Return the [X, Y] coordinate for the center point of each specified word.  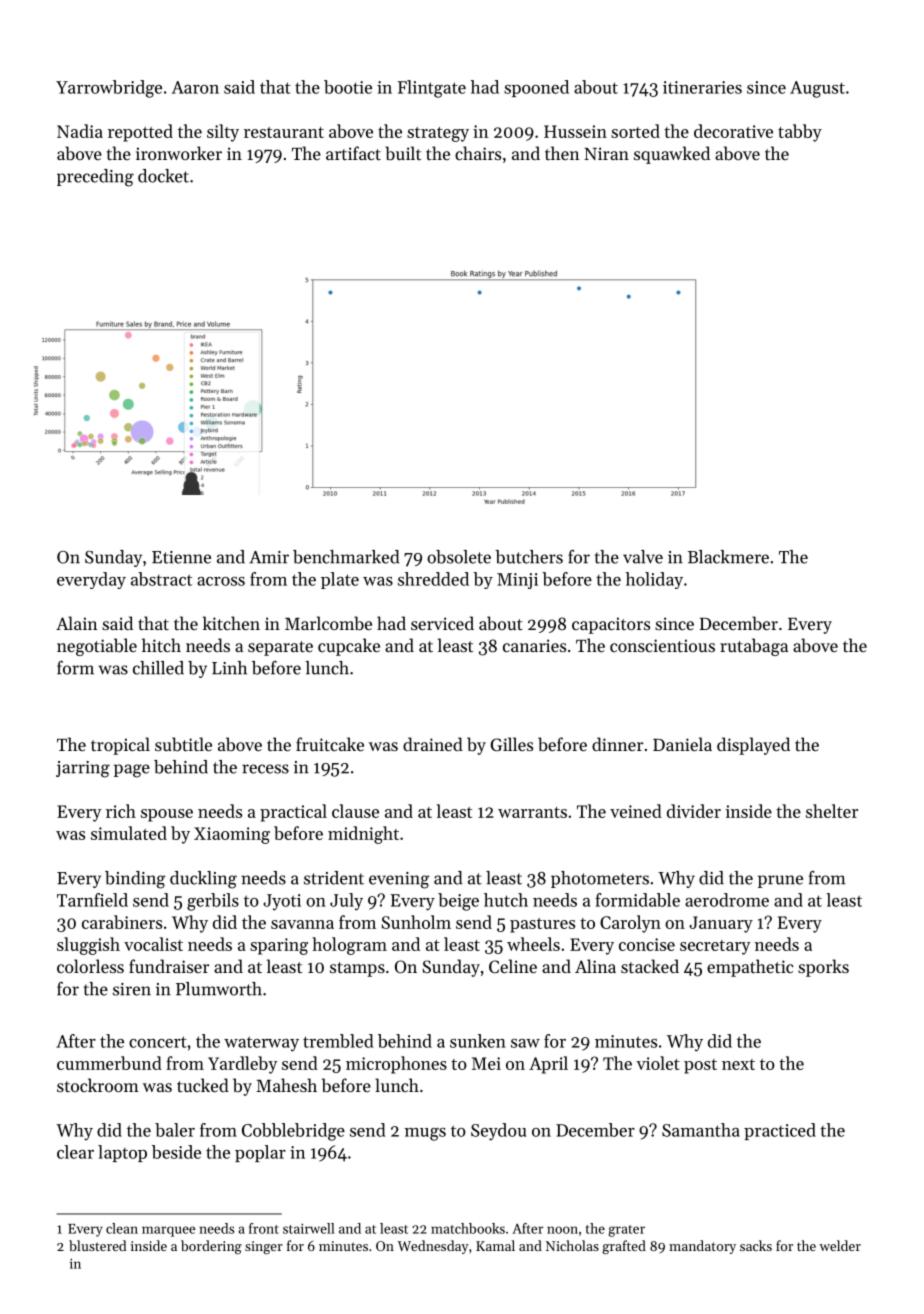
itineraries [702, 87]
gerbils [213, 902]
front [264, 1228]
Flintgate [431, 89]
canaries [534, 645]
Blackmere [728, 557]
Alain [77, 623]
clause [355, 811]
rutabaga [754, 647]
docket [163, 176]
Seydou [498, 1132]
